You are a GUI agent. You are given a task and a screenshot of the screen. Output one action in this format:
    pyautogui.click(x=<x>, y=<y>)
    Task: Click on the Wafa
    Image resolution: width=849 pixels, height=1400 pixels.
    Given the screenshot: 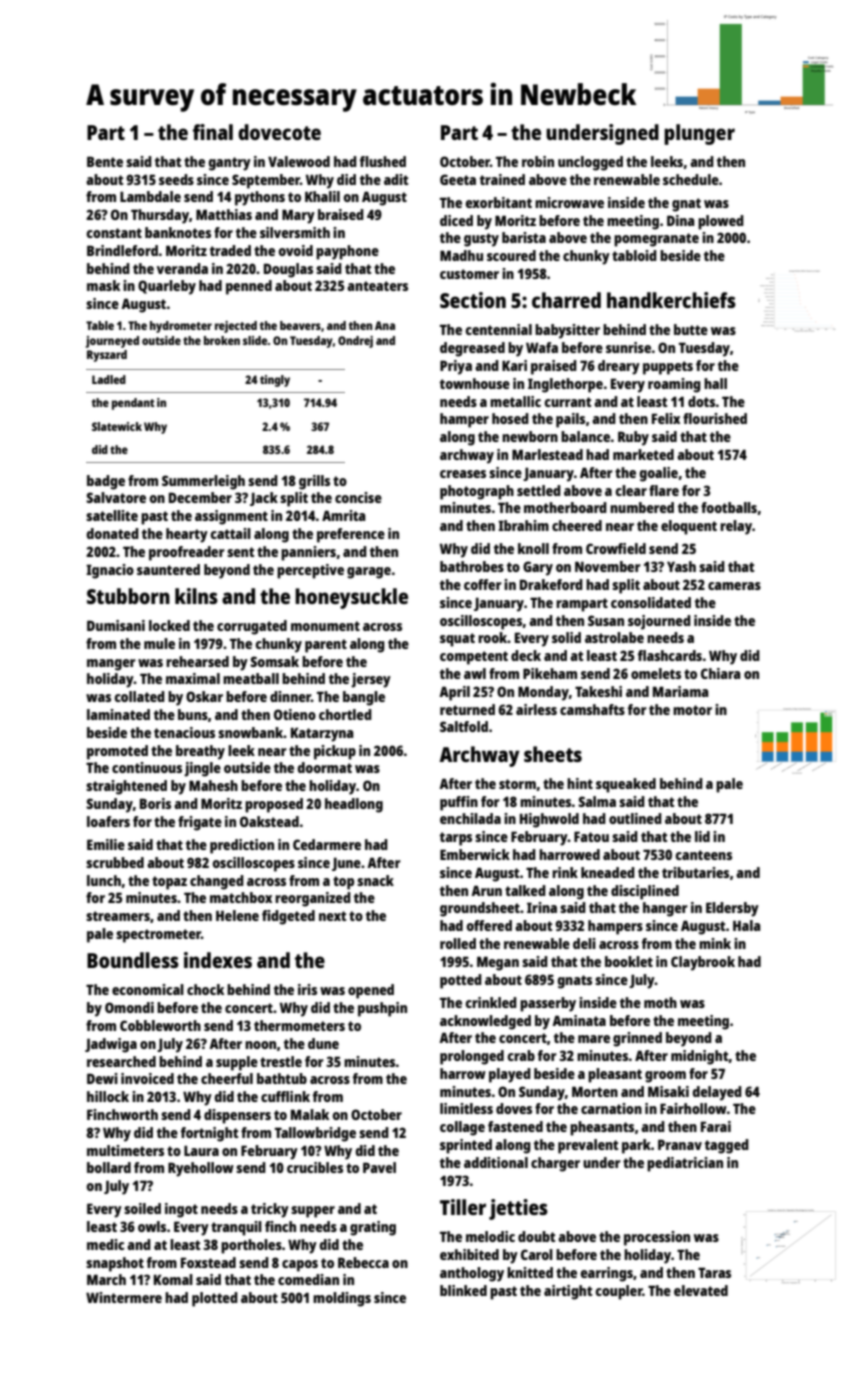 What is the action you would take?
    pyautogui.click(x=542, y=347)
